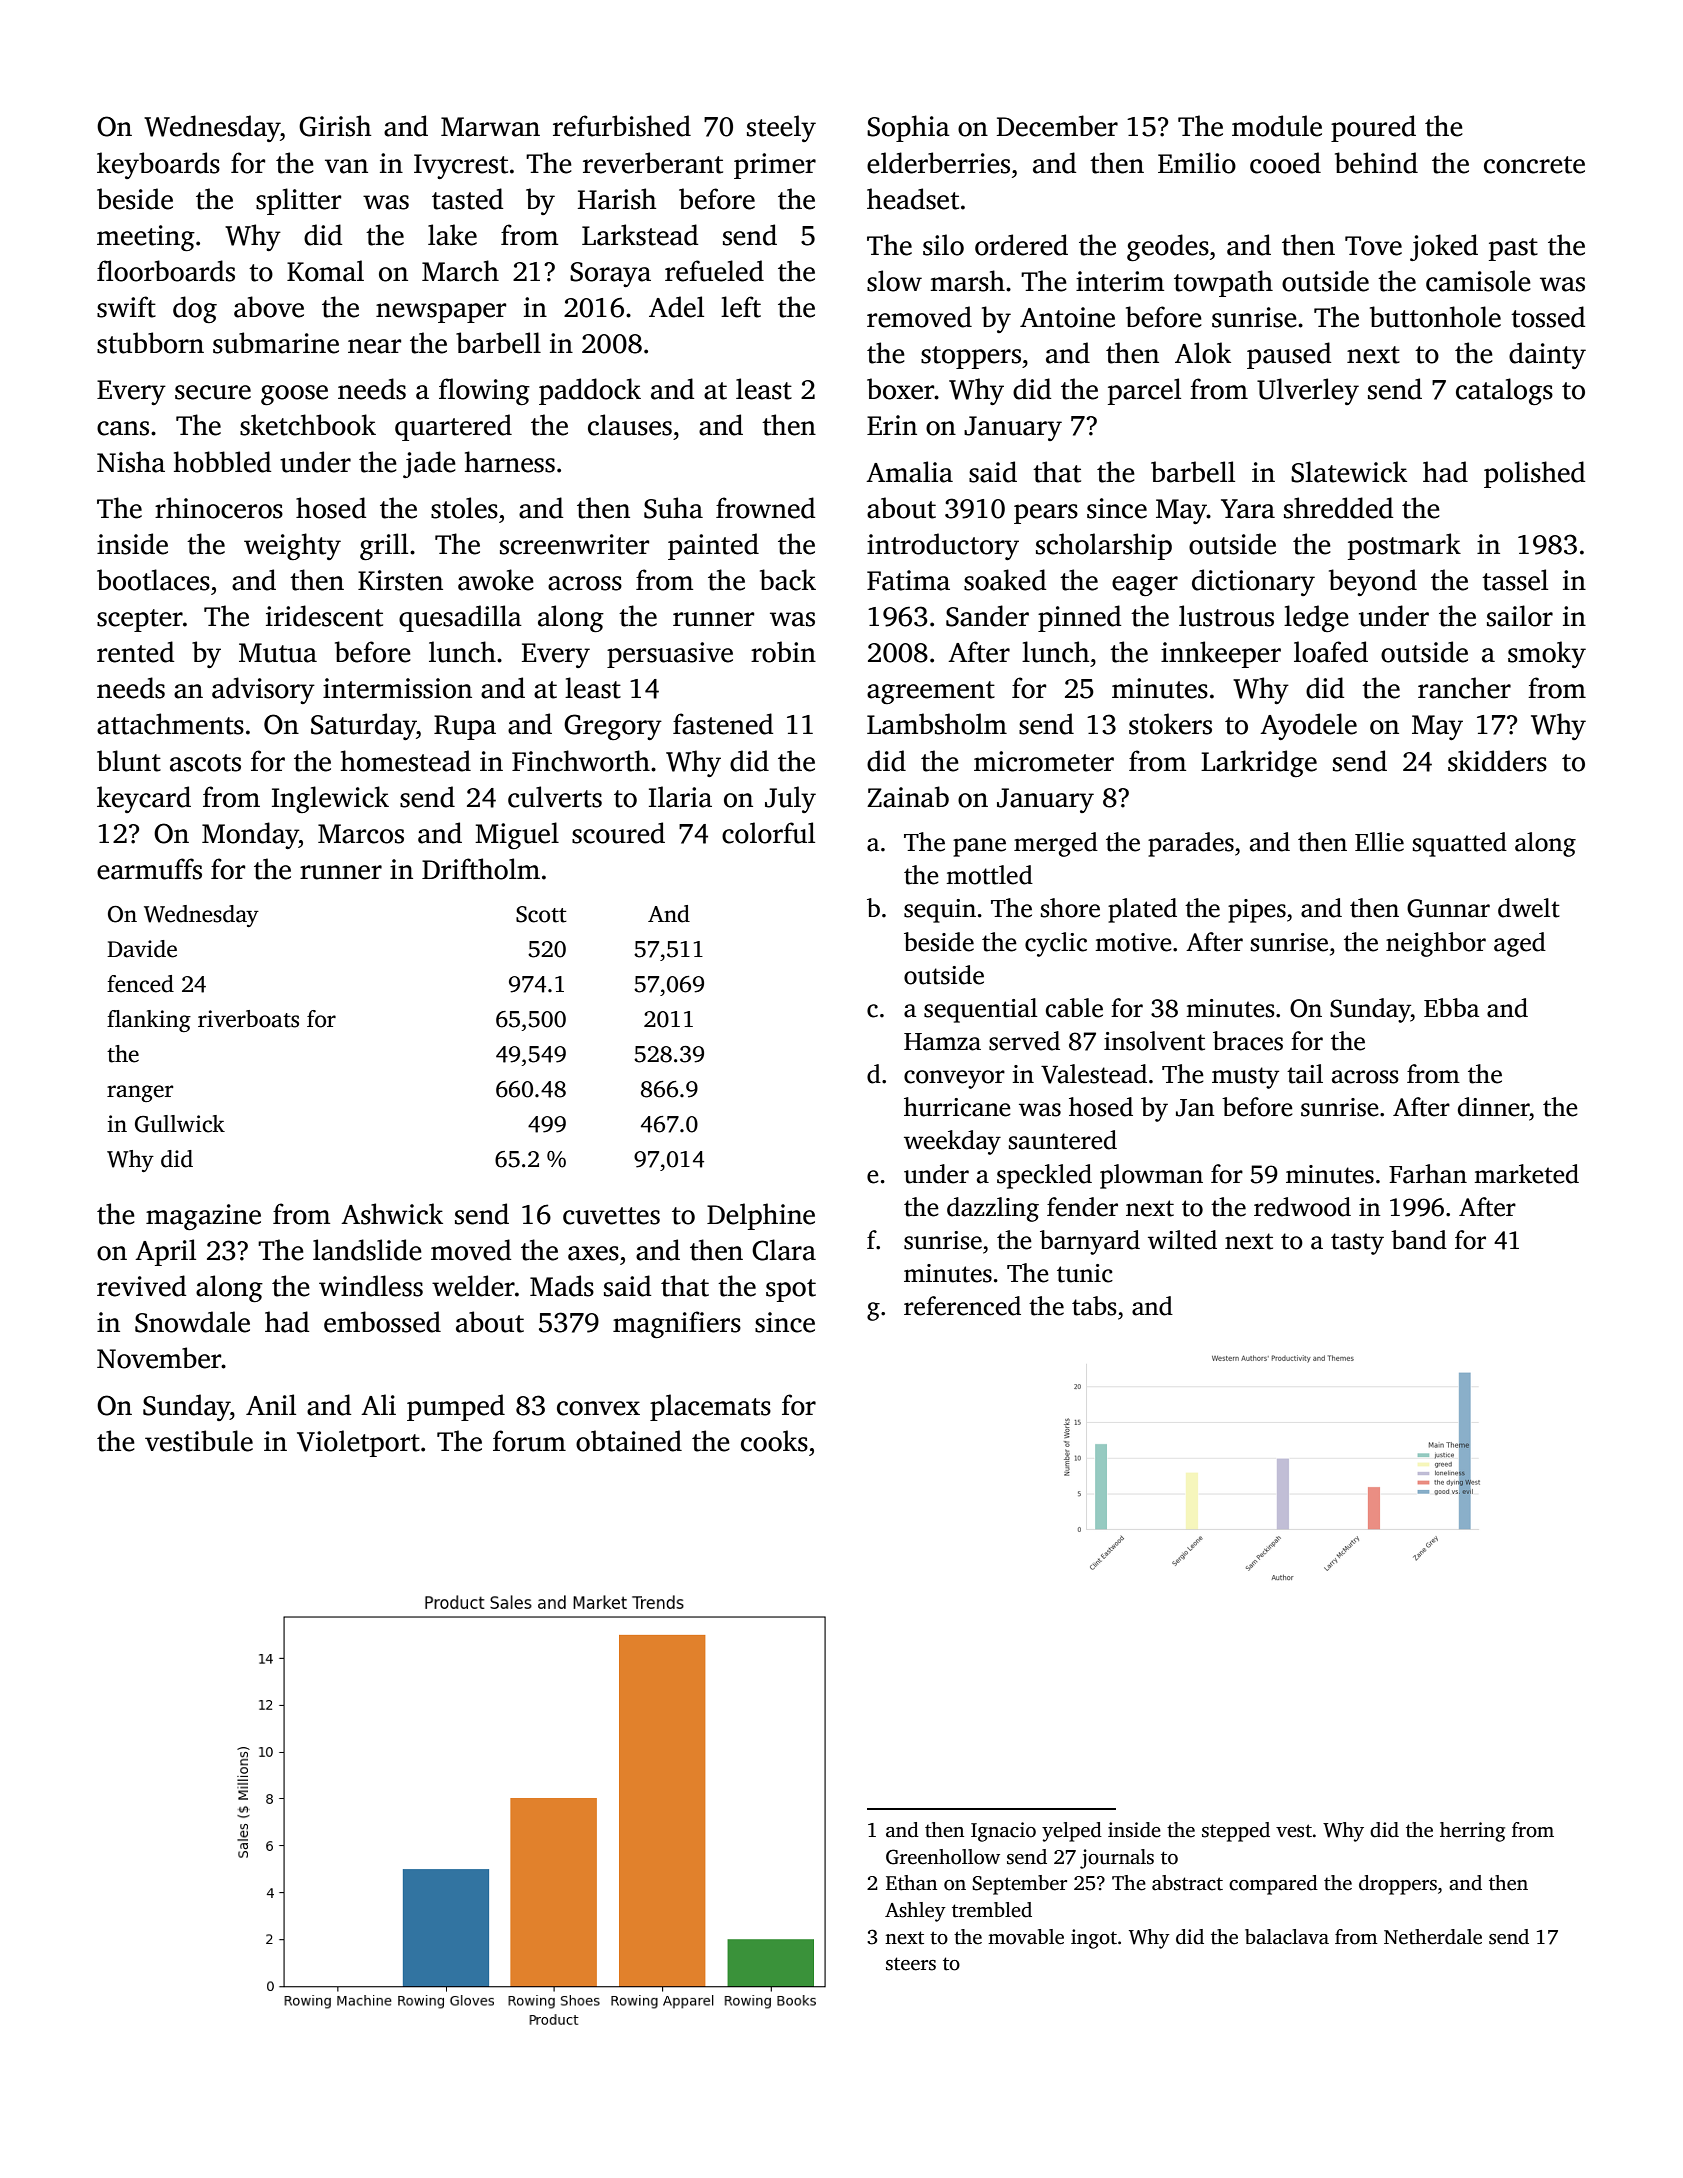 This page has width=1683, height=2178. Describe the element at coordinates (1287, 1937) in the page. I see `balaclava` at that location.
